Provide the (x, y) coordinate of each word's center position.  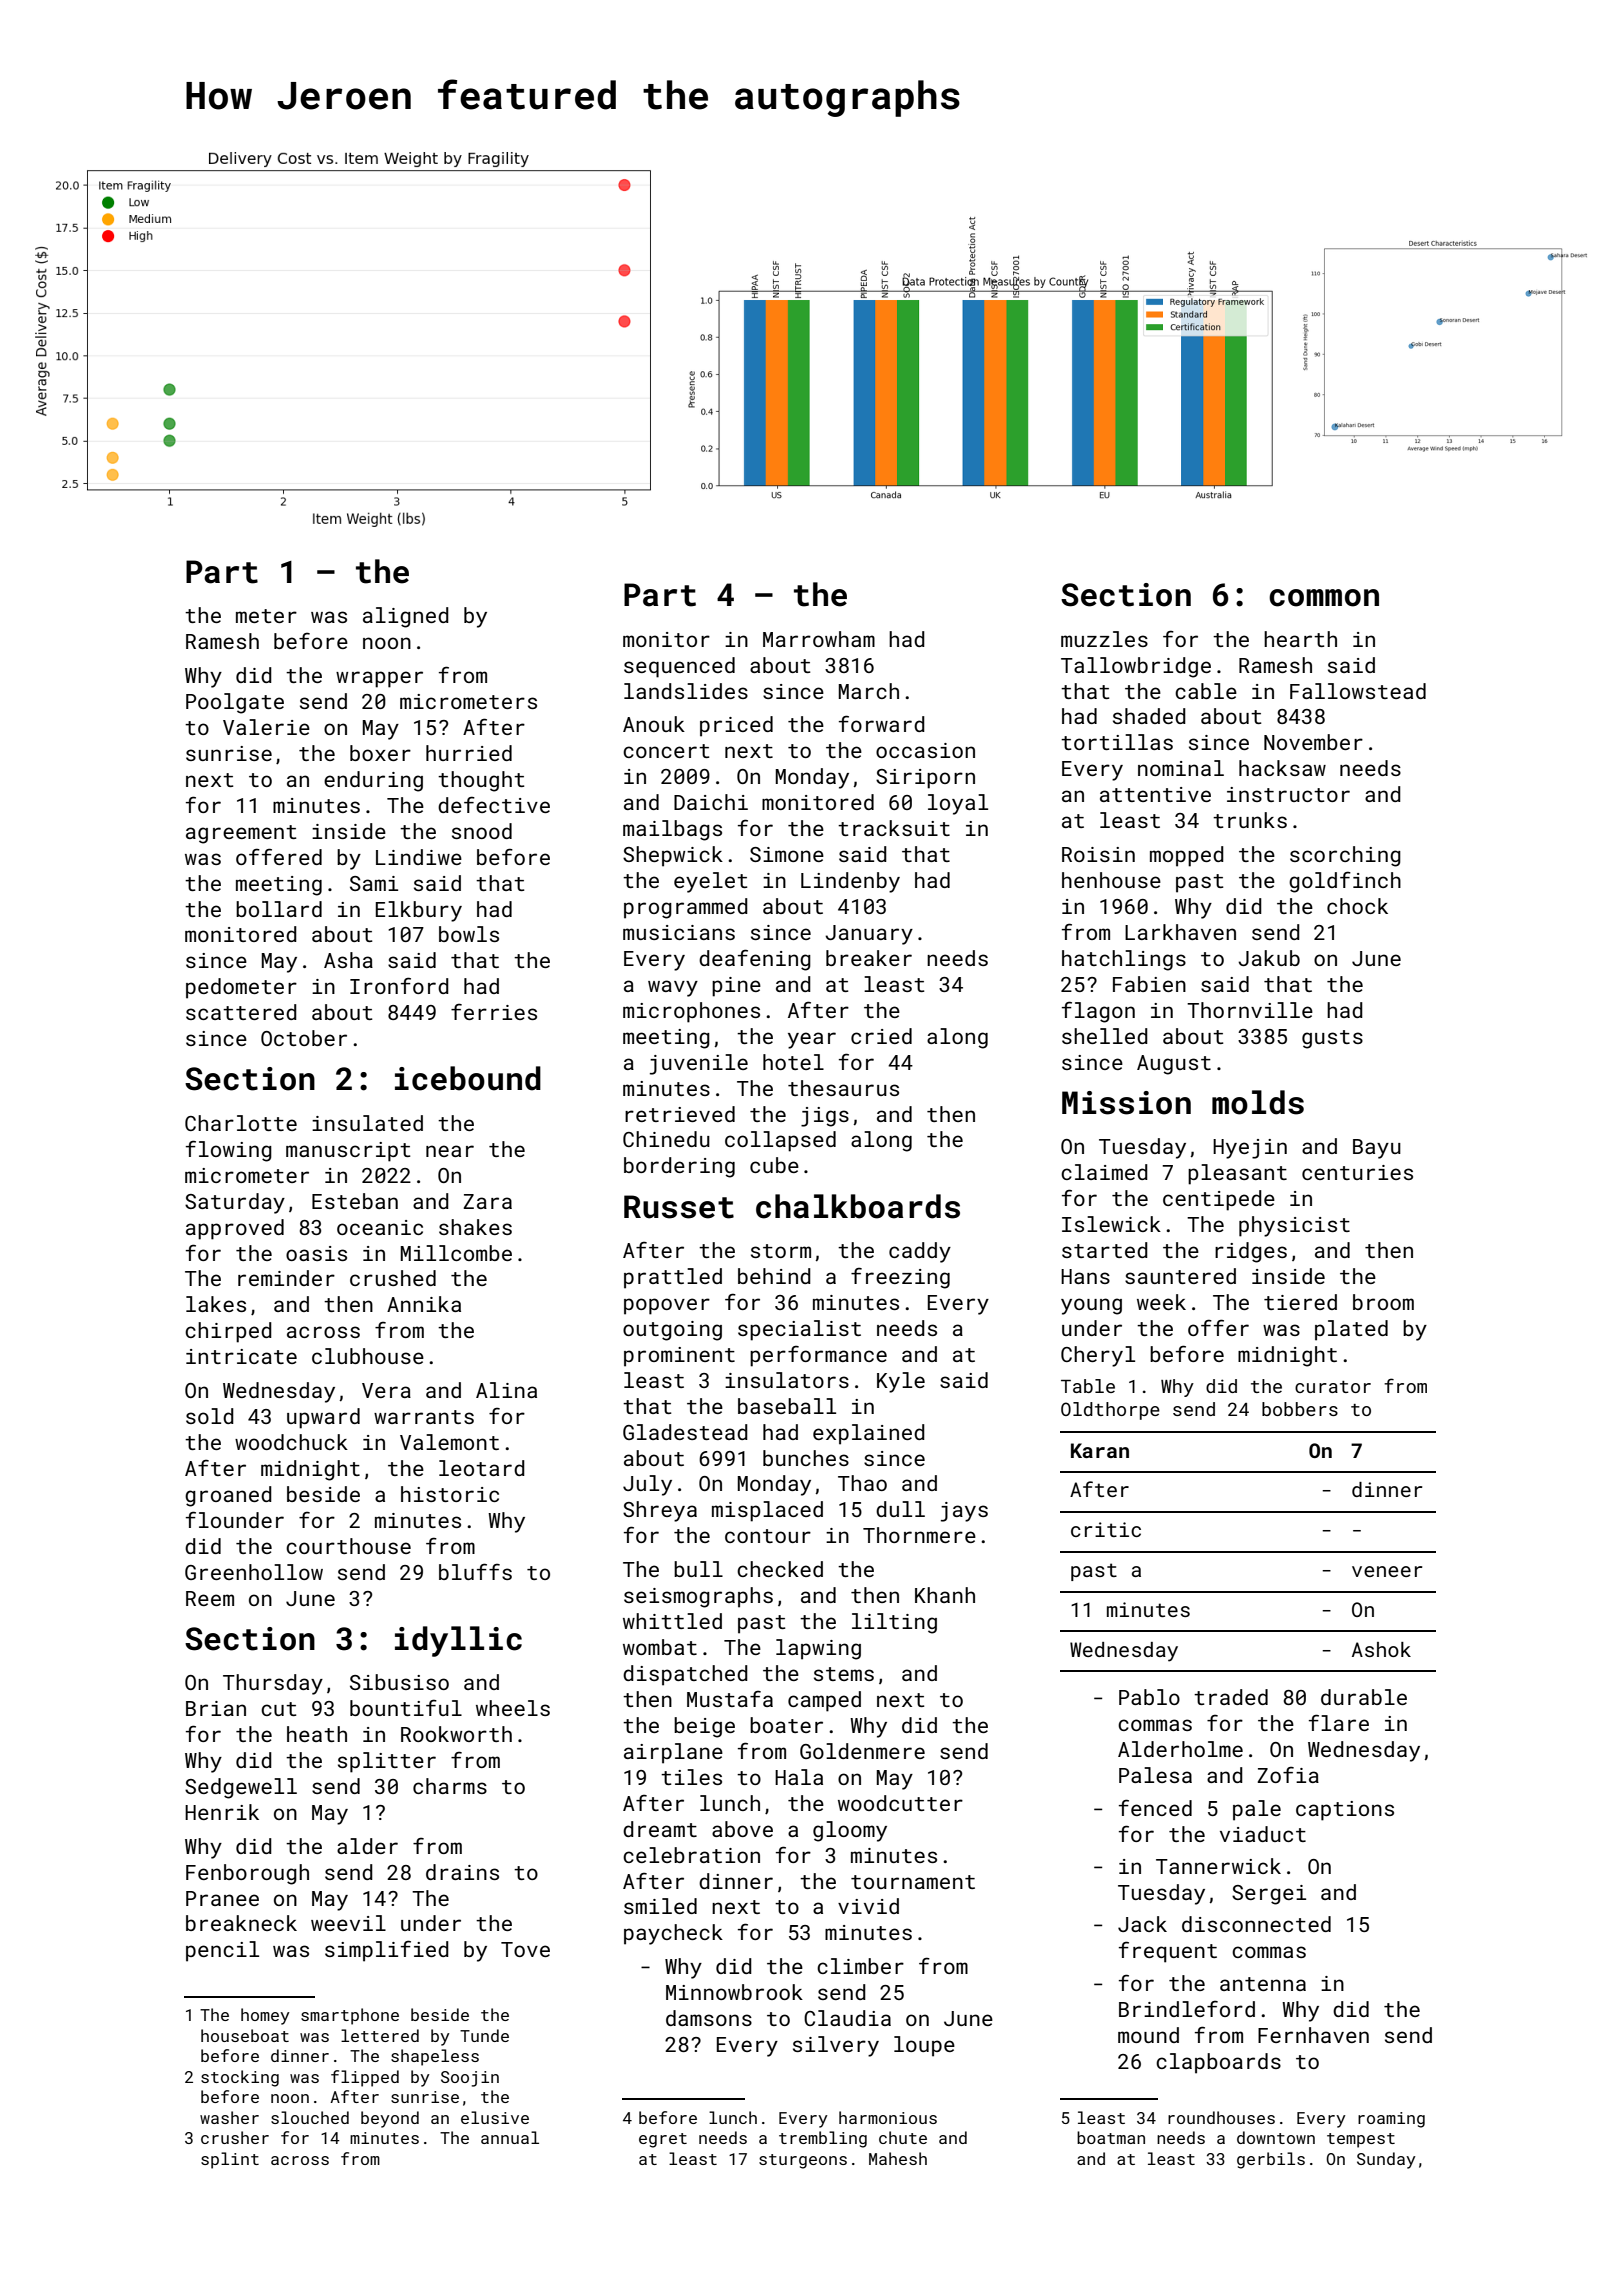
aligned (406, 617)
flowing (229, 1151)
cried (881, 1036)
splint (230, 2160)
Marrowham (819, 639)
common (1324, 598)
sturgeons (803, 2161)
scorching (1345, 856)
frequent (1168, 1952)
